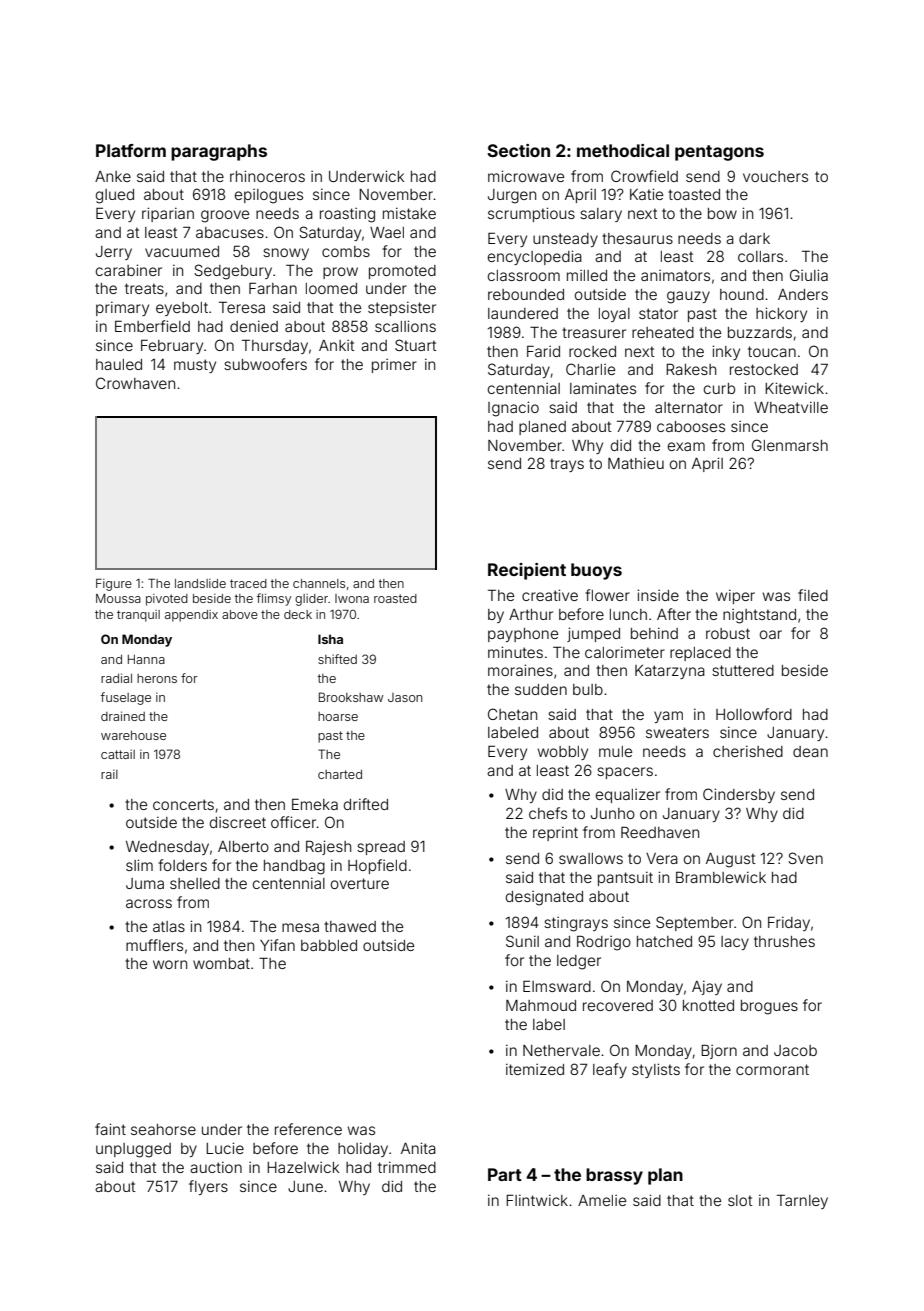  What do you see at coordinates (754, 714) in the document?
I see `Hollowford` at bounding box center [754, 714].
